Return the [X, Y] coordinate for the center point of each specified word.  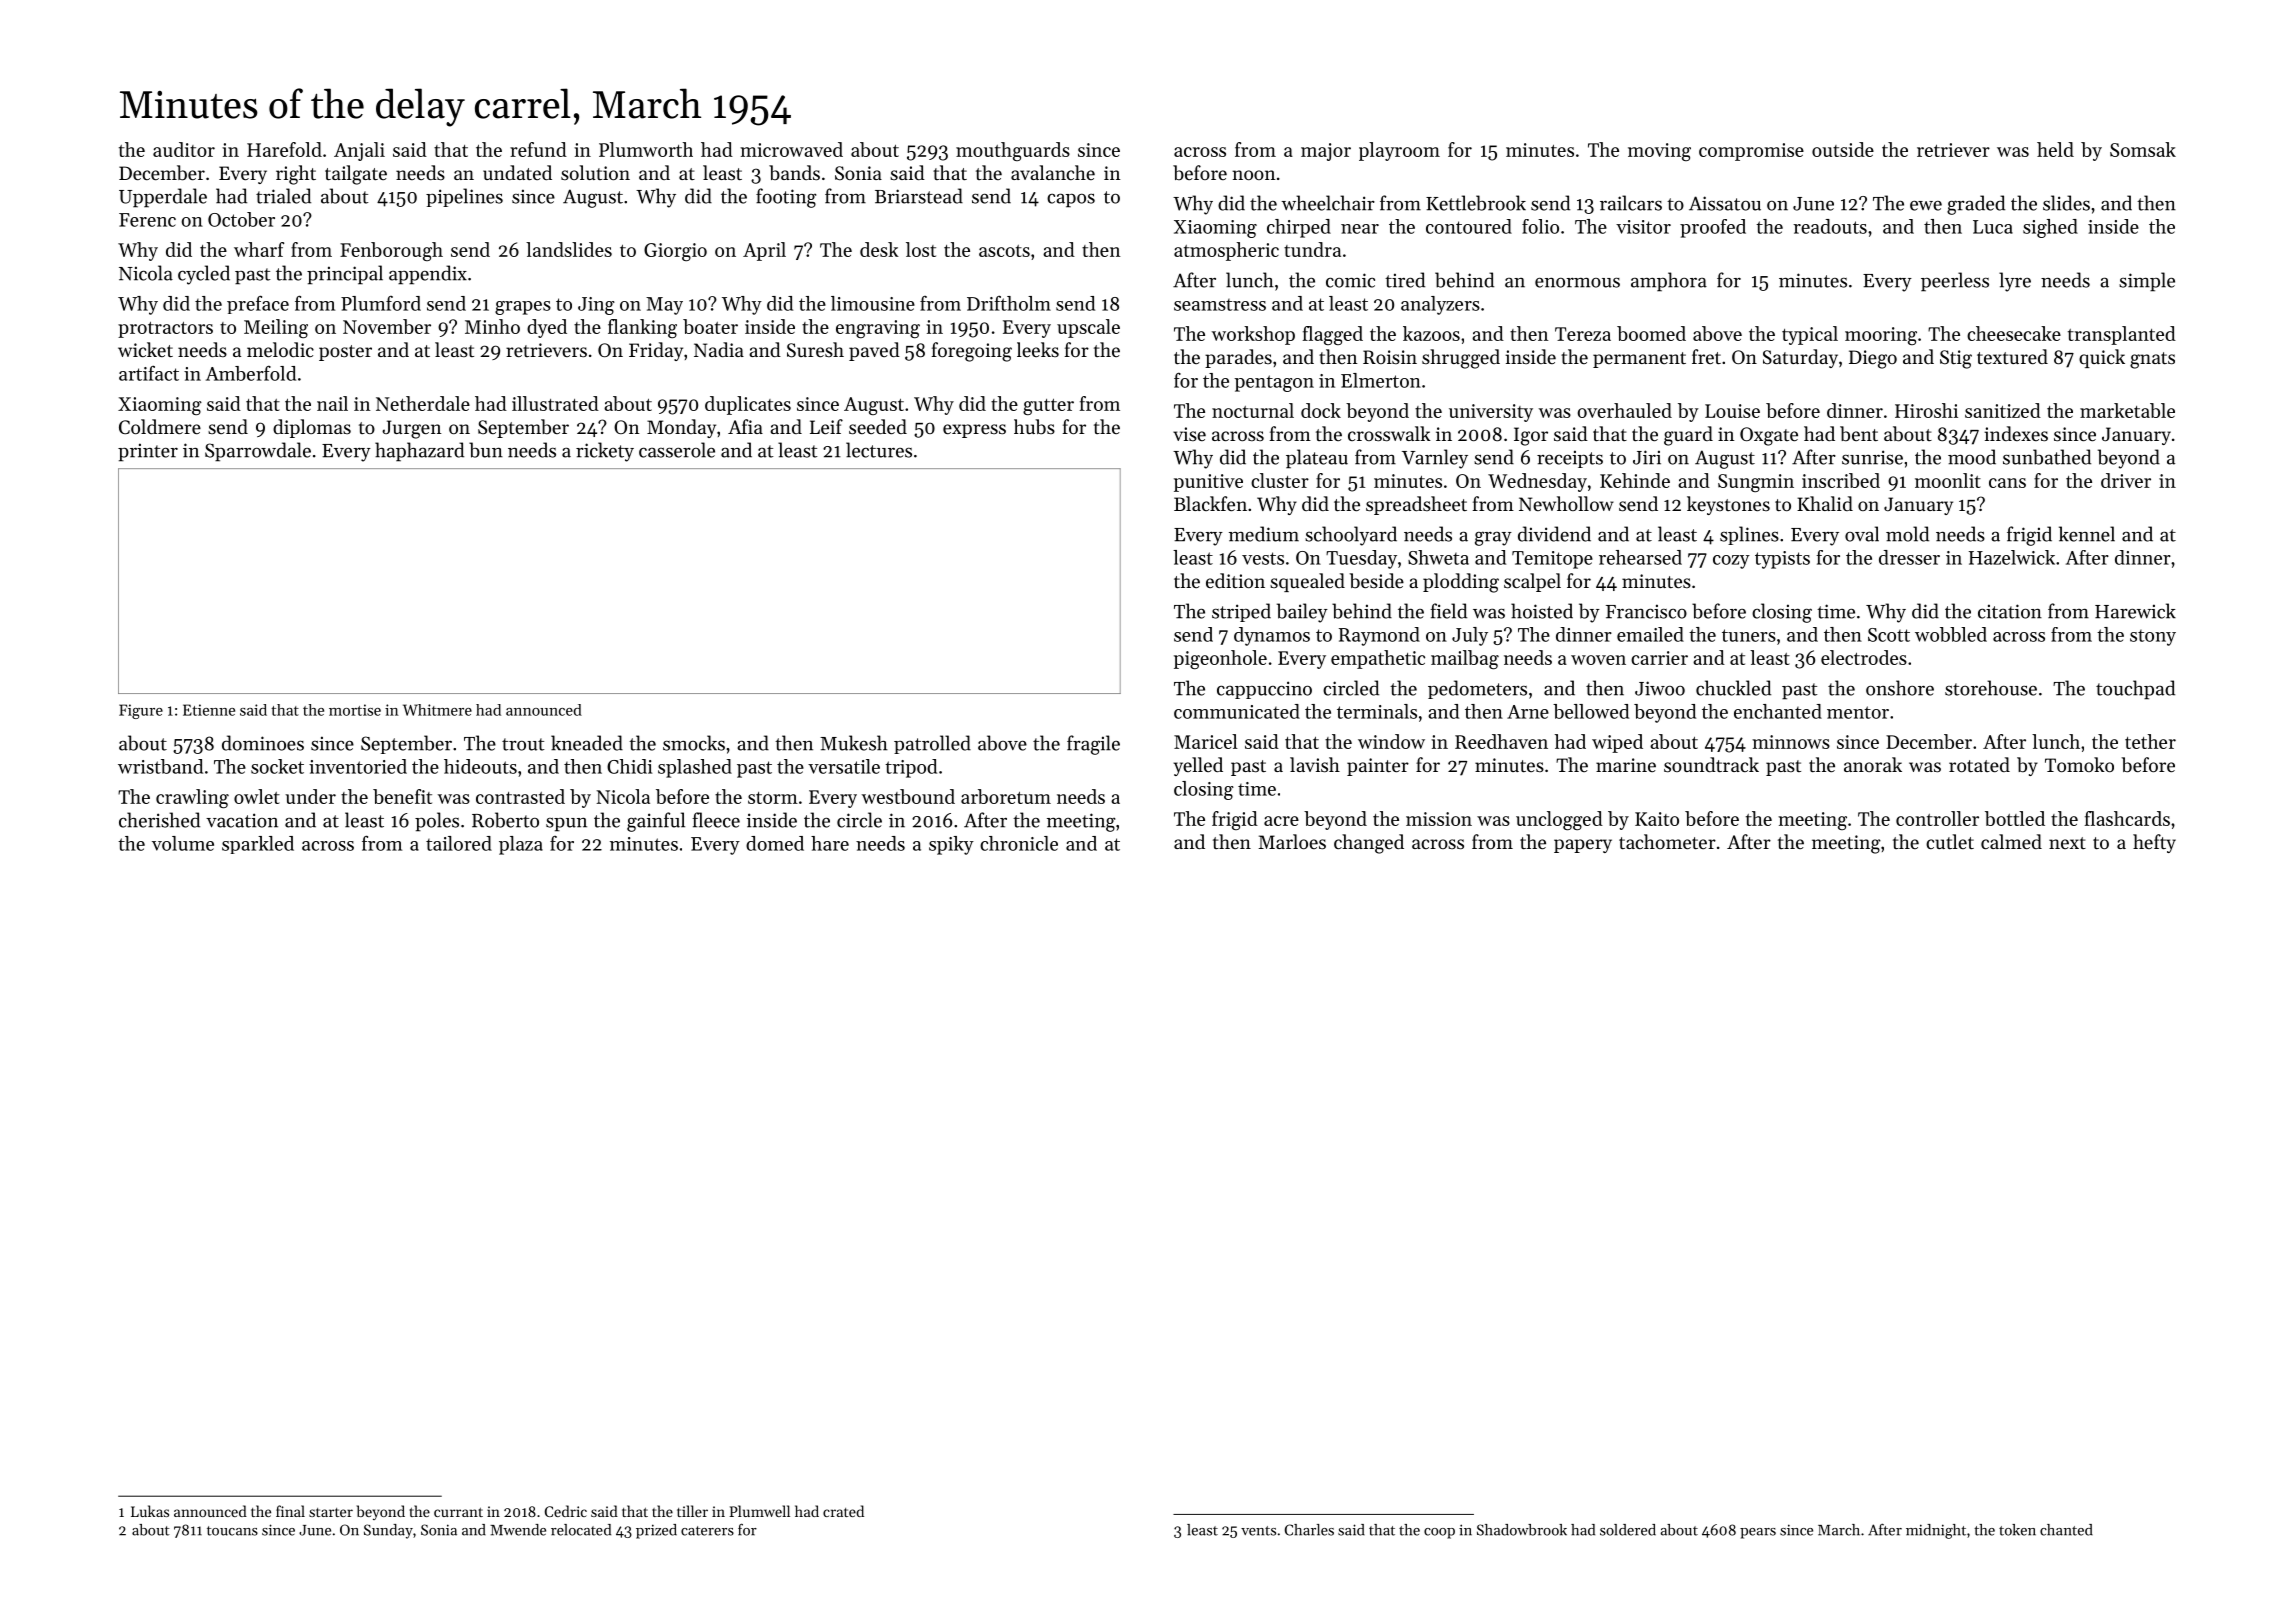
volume [183, 843]
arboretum [1006, 796]
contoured [1469, 226]
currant [458, 1512]
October [241, 219]
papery [1583, 846]
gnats [2152, 360]
